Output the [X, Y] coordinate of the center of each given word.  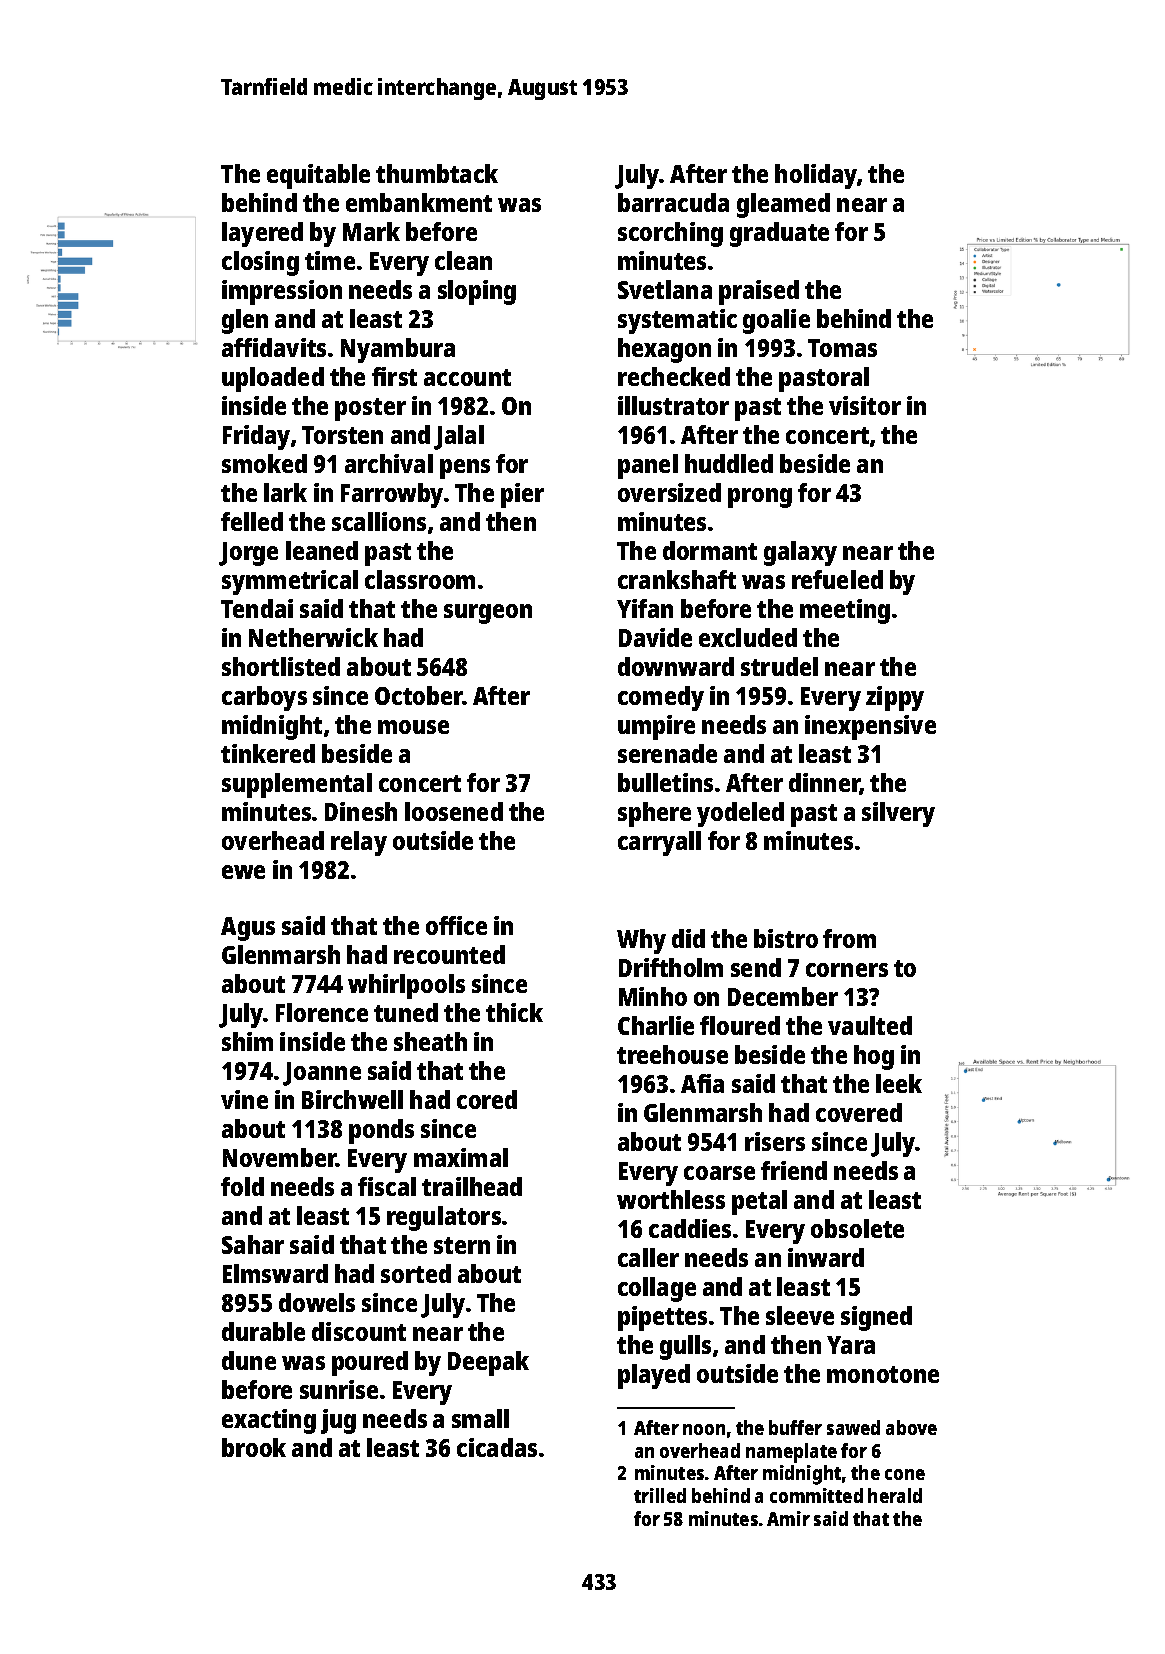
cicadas [497, 1447]
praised [759, 292]
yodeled [740, 814]
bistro [786, 938]
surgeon [488, 614]
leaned [322, 550]
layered [262, 234]
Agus [248, 929]
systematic [677, 321]
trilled [660, 1495]
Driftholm [671, 967]
